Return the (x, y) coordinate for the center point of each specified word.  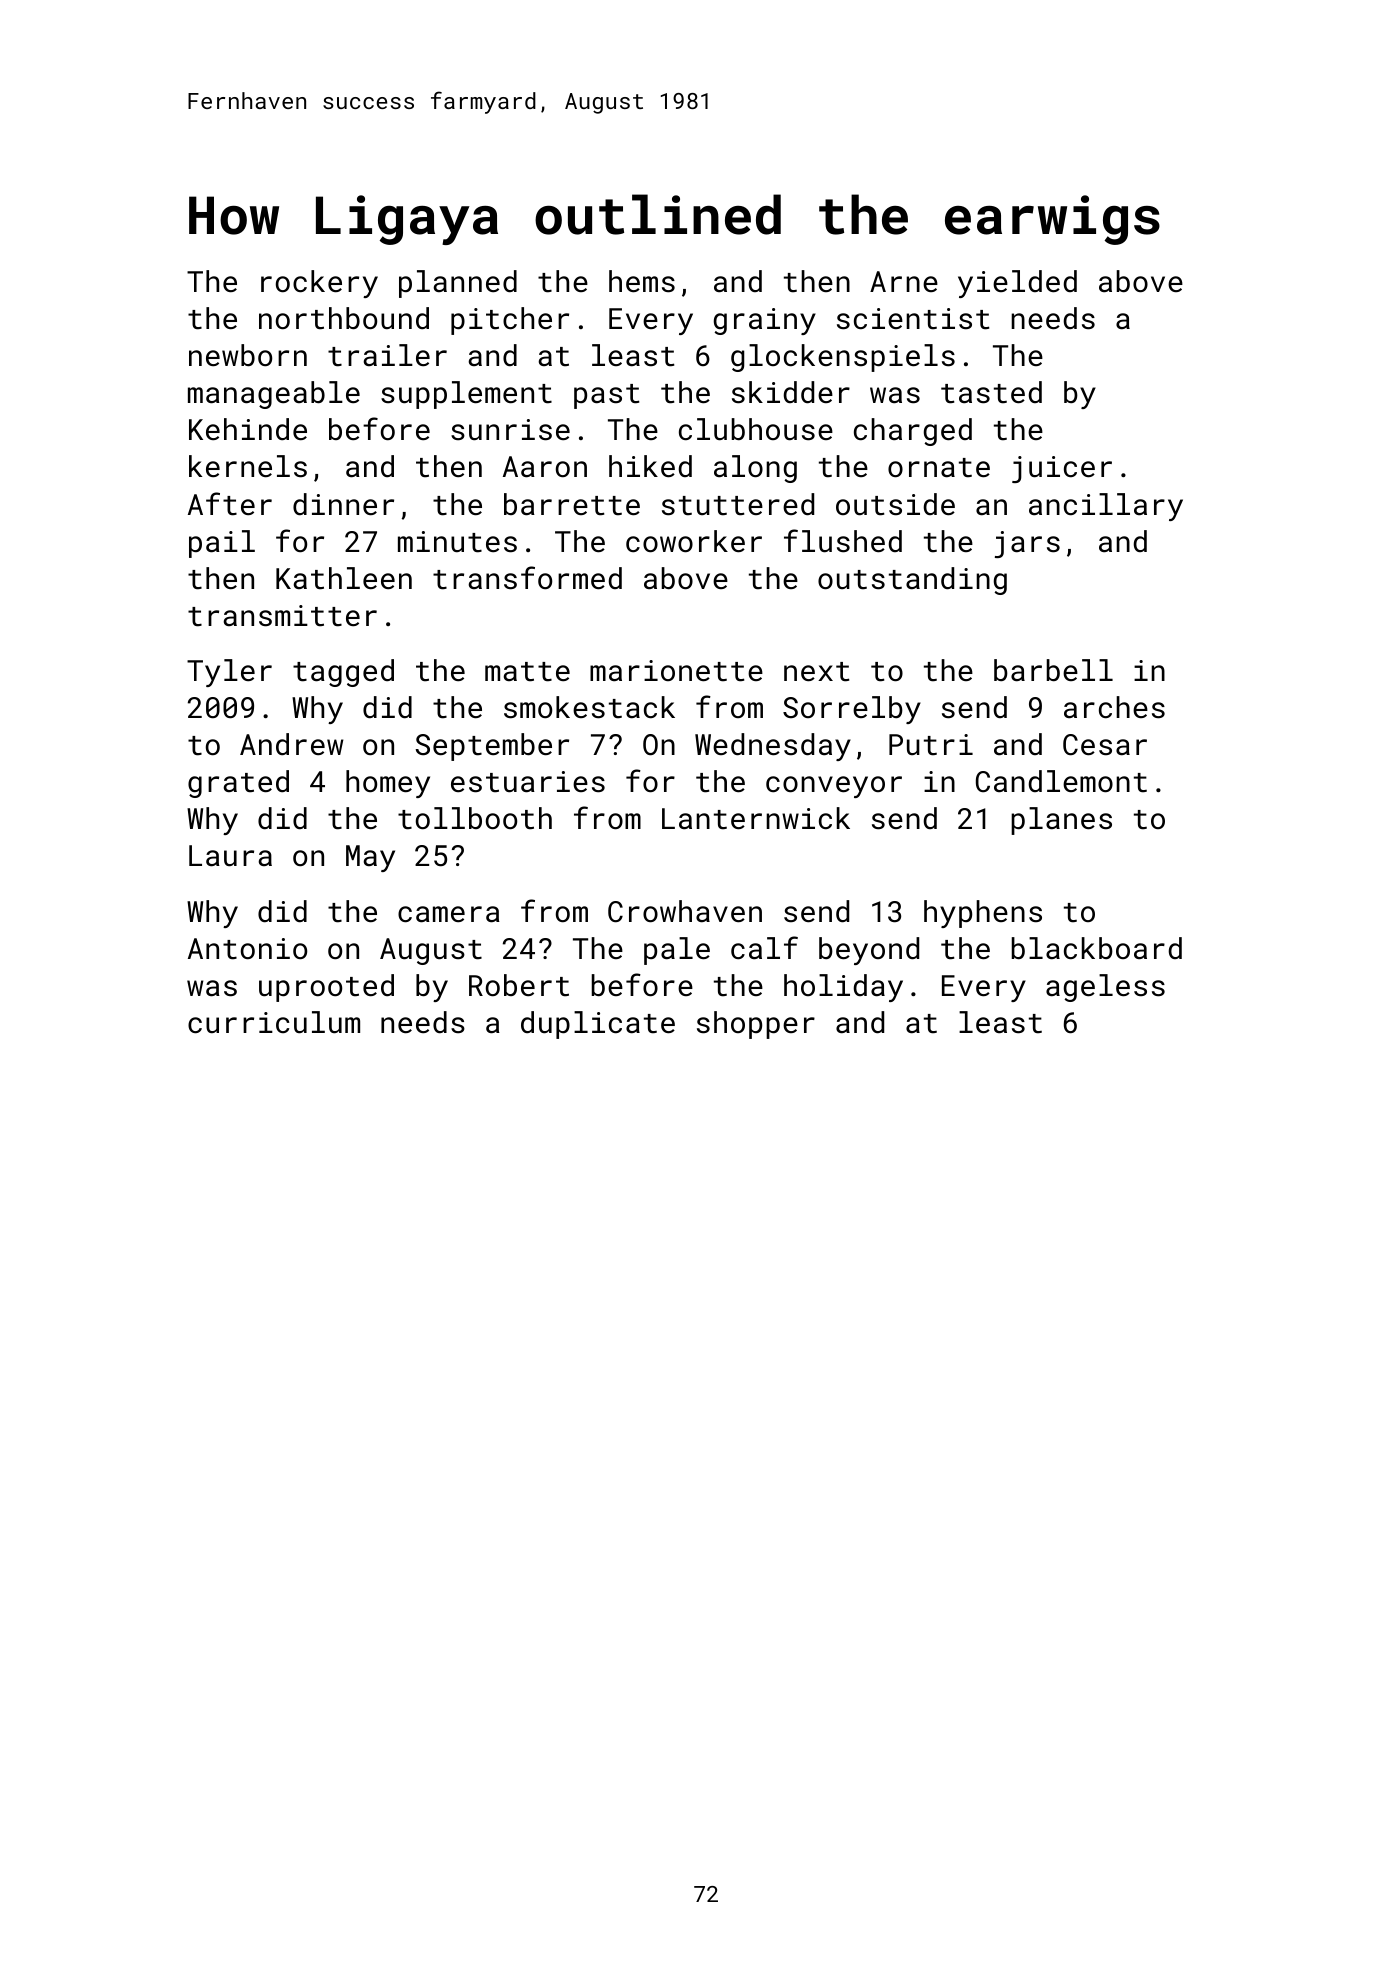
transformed (527, 578)
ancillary (1106, 507)
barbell (1053, 670)
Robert (519, 985)
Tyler (229, 673)
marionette (676, 671)
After (230, 504)
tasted (991, 392)
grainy (765, 321)
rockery (319, 284)
